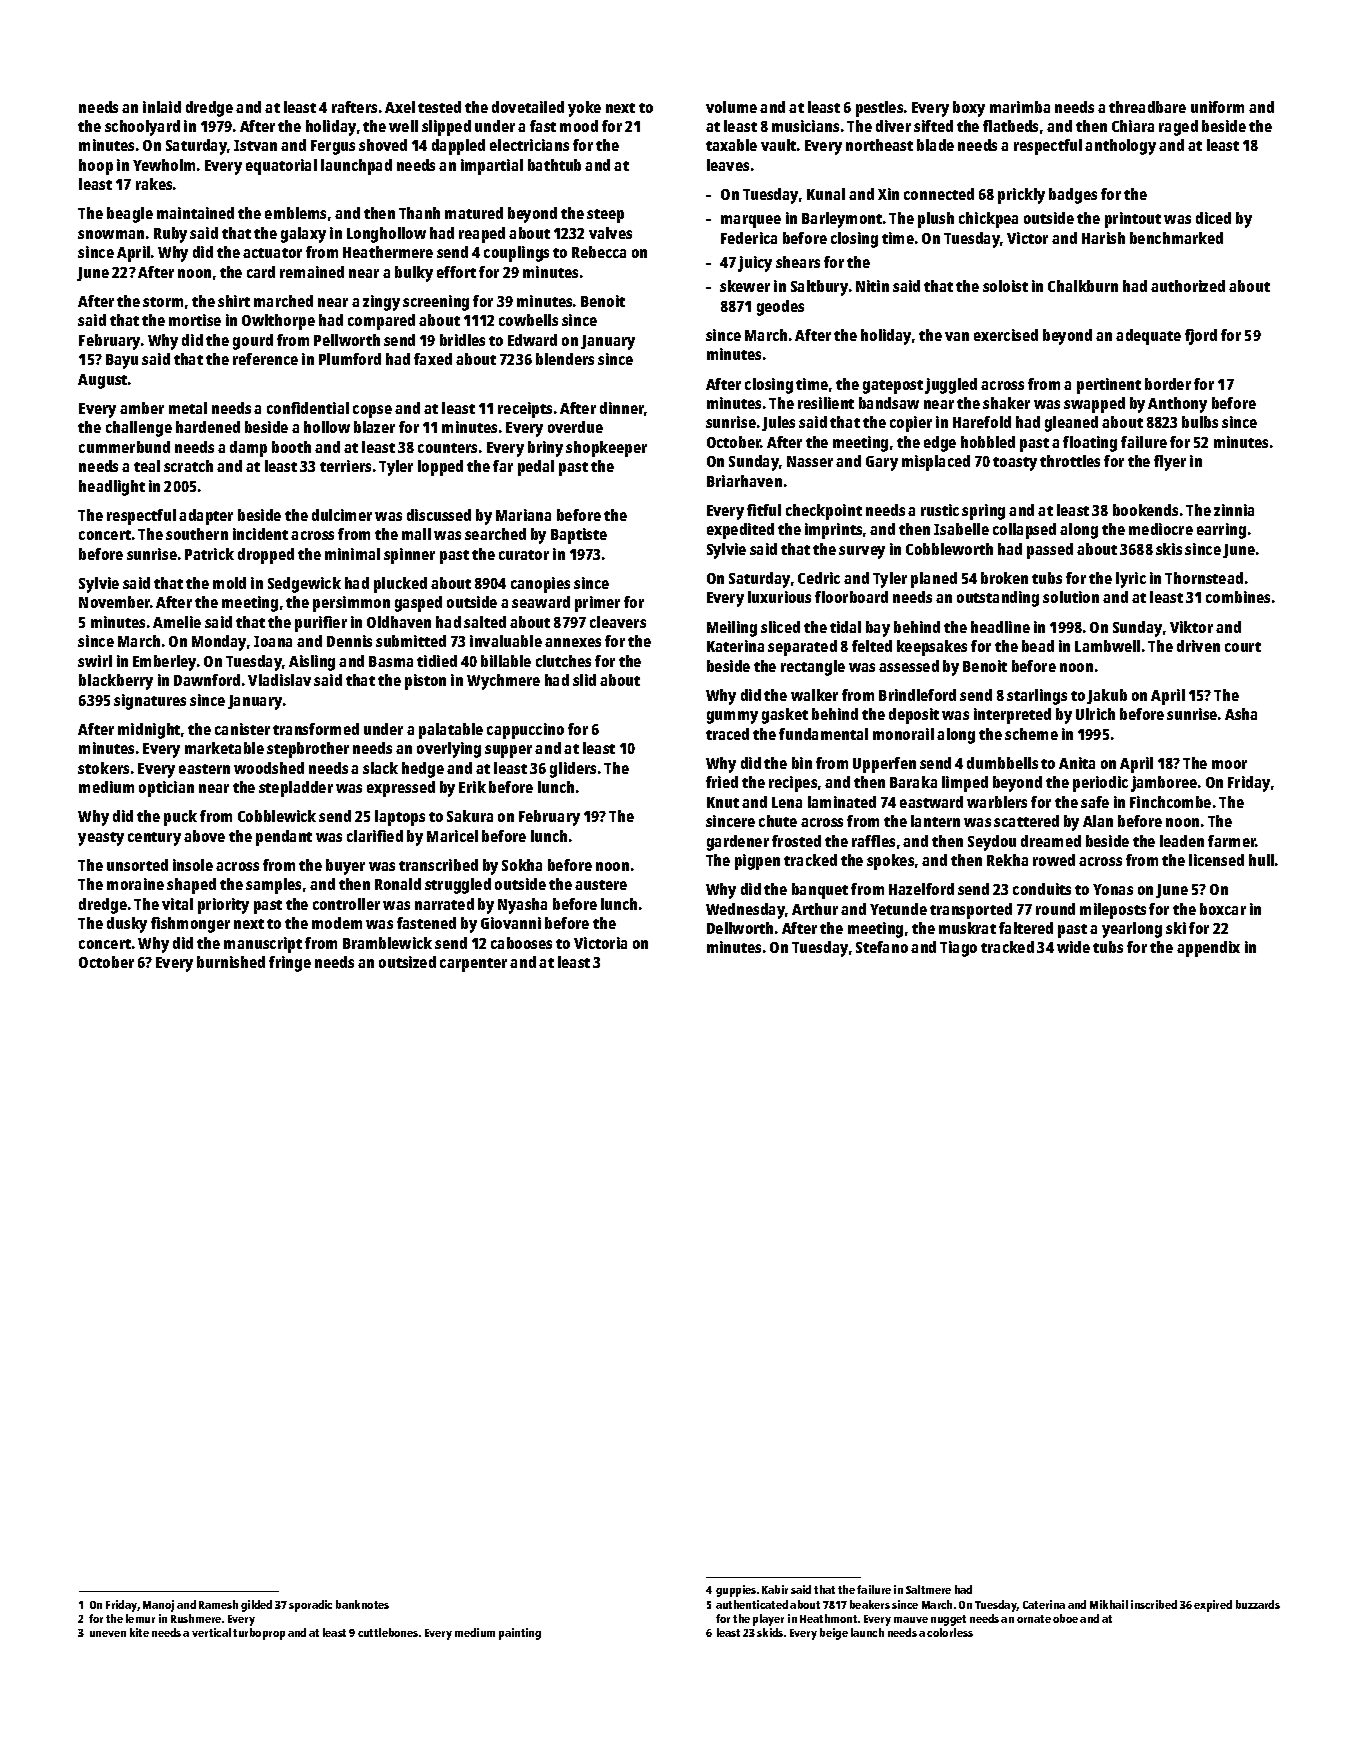  Describe the element at coordinates (565, 359) in the screenshot. I see `blenders` at that location.
